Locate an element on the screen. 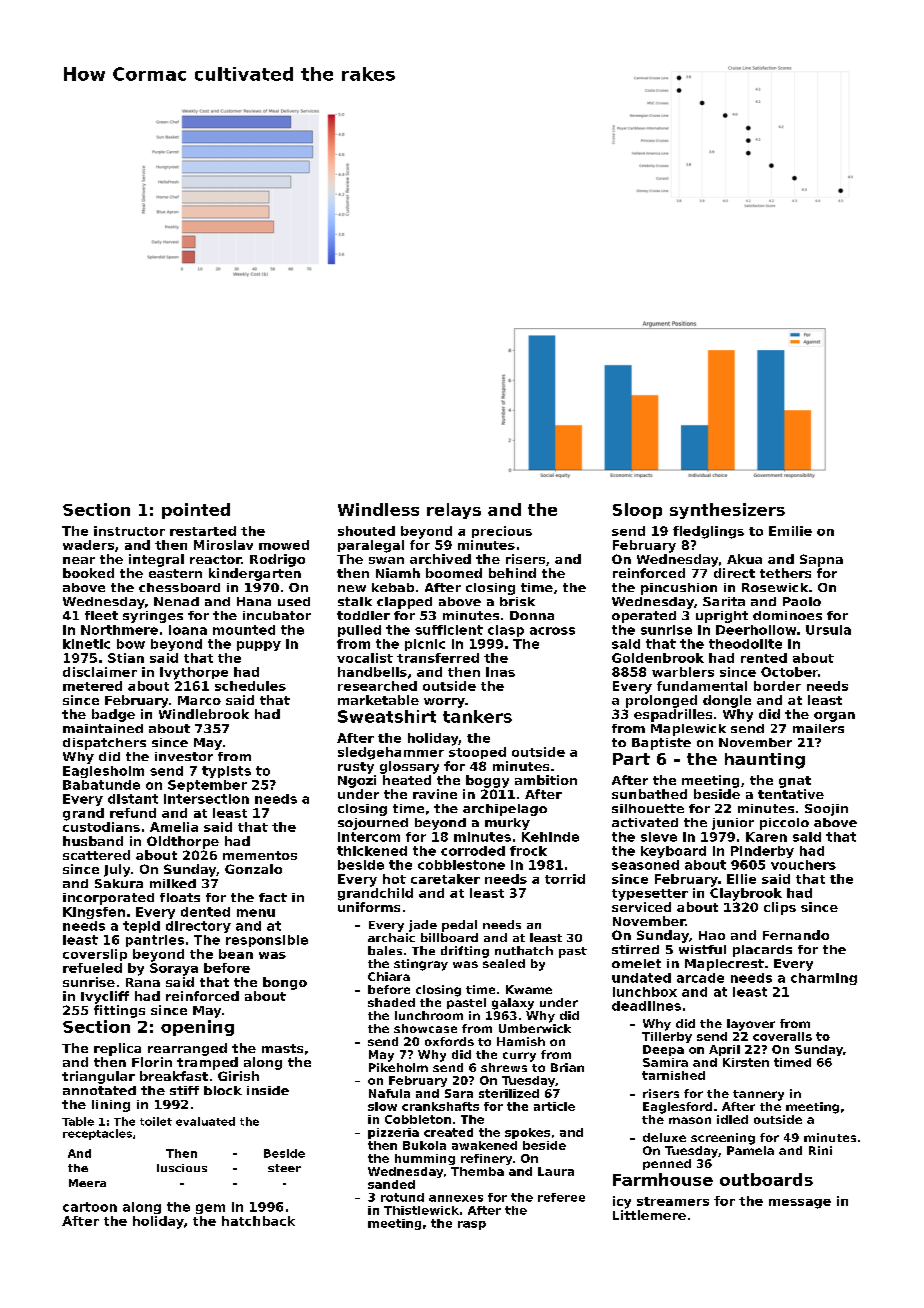  Soojin is located at coordinates (826, 810).
